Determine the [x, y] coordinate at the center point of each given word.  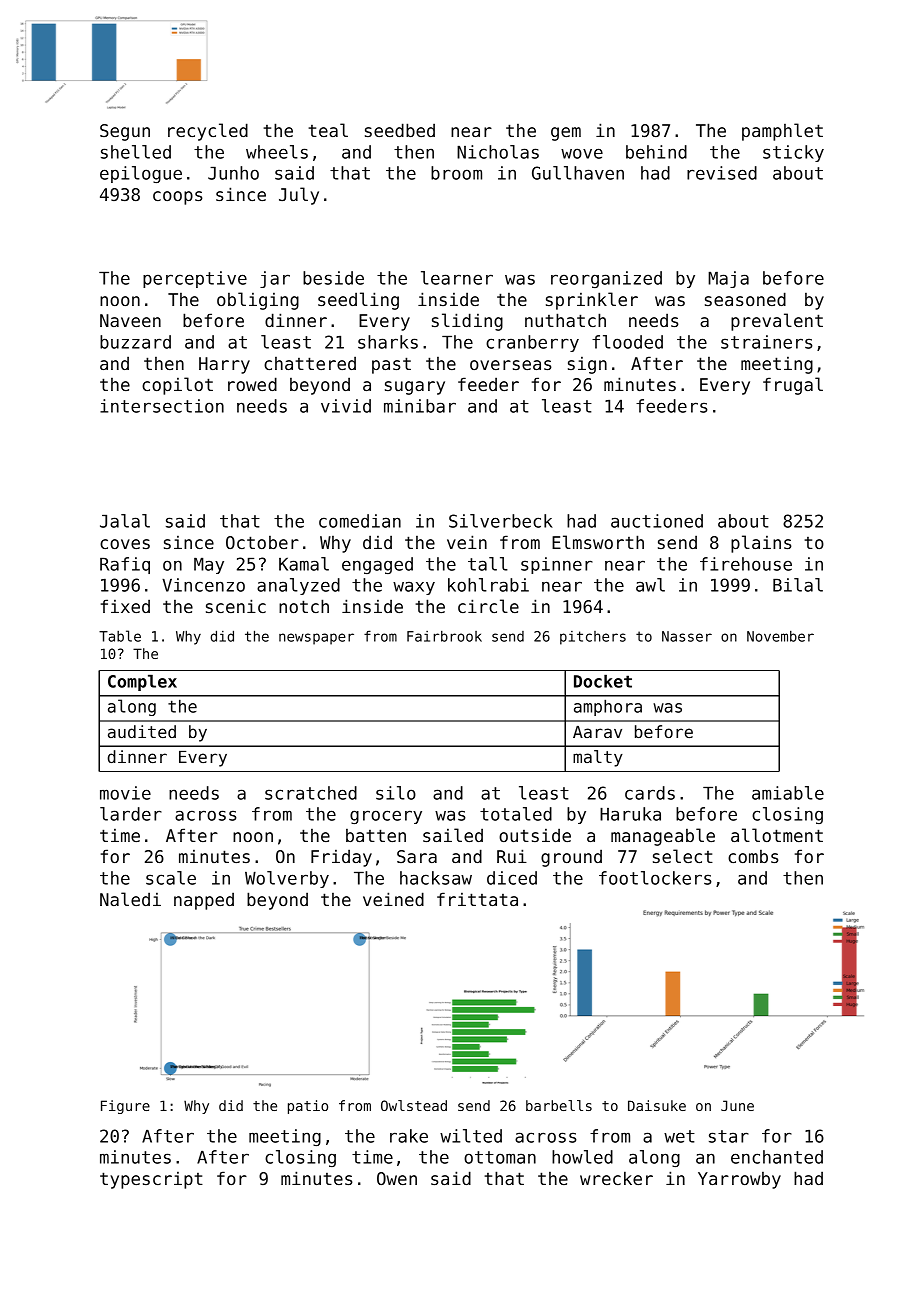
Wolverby [287, 879]
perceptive [195, 279]
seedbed [400, 130]
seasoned [745, 299]
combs [753, 856]
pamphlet [782, 132]
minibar [420, 406]
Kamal [304, 564]
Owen [397, 1178]
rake [409, 1136]
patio [308, 1107]
